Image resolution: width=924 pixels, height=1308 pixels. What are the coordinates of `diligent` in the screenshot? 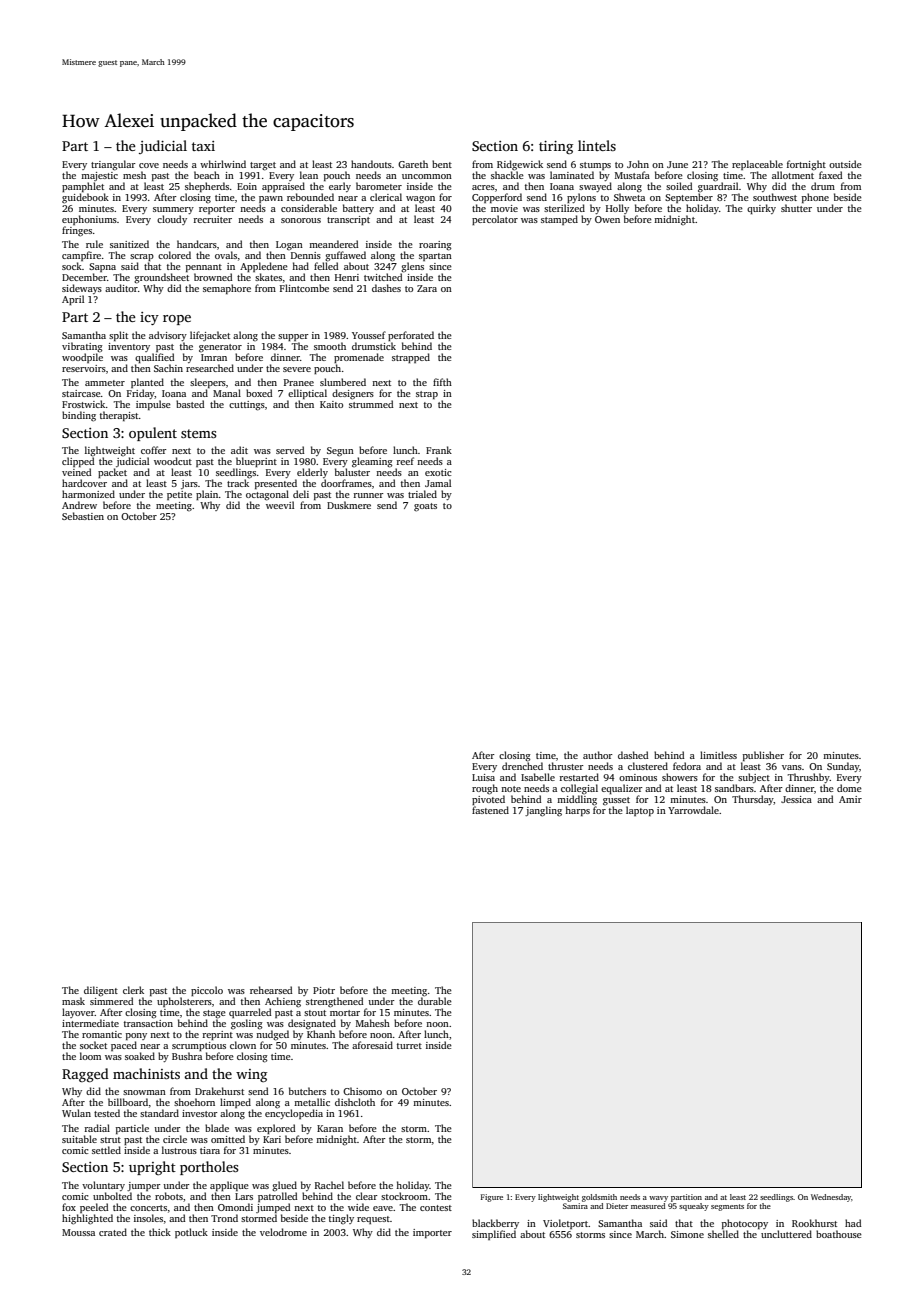 It's located at (101, 991).
